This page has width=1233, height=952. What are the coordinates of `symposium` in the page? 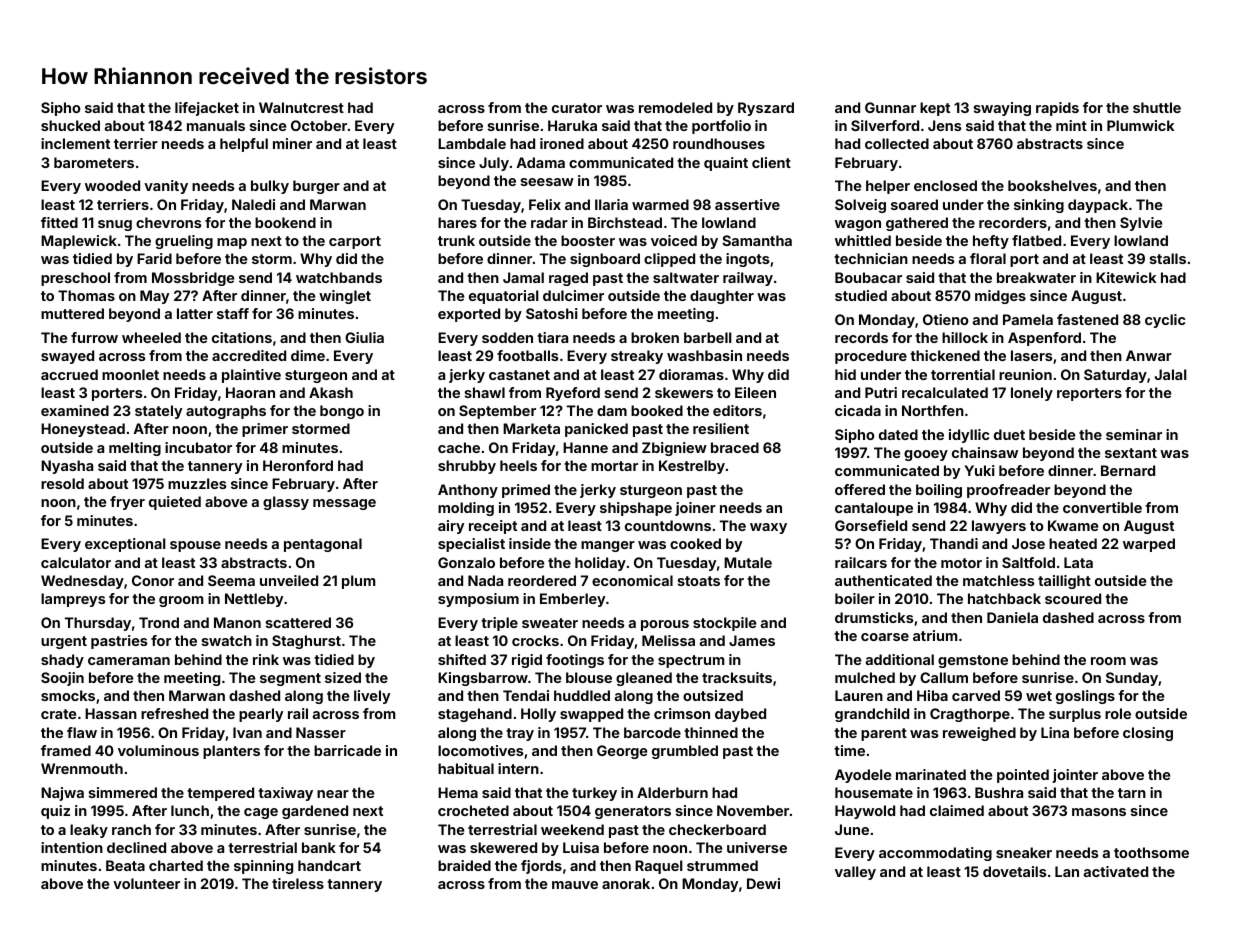 It's located at (478, 600).
